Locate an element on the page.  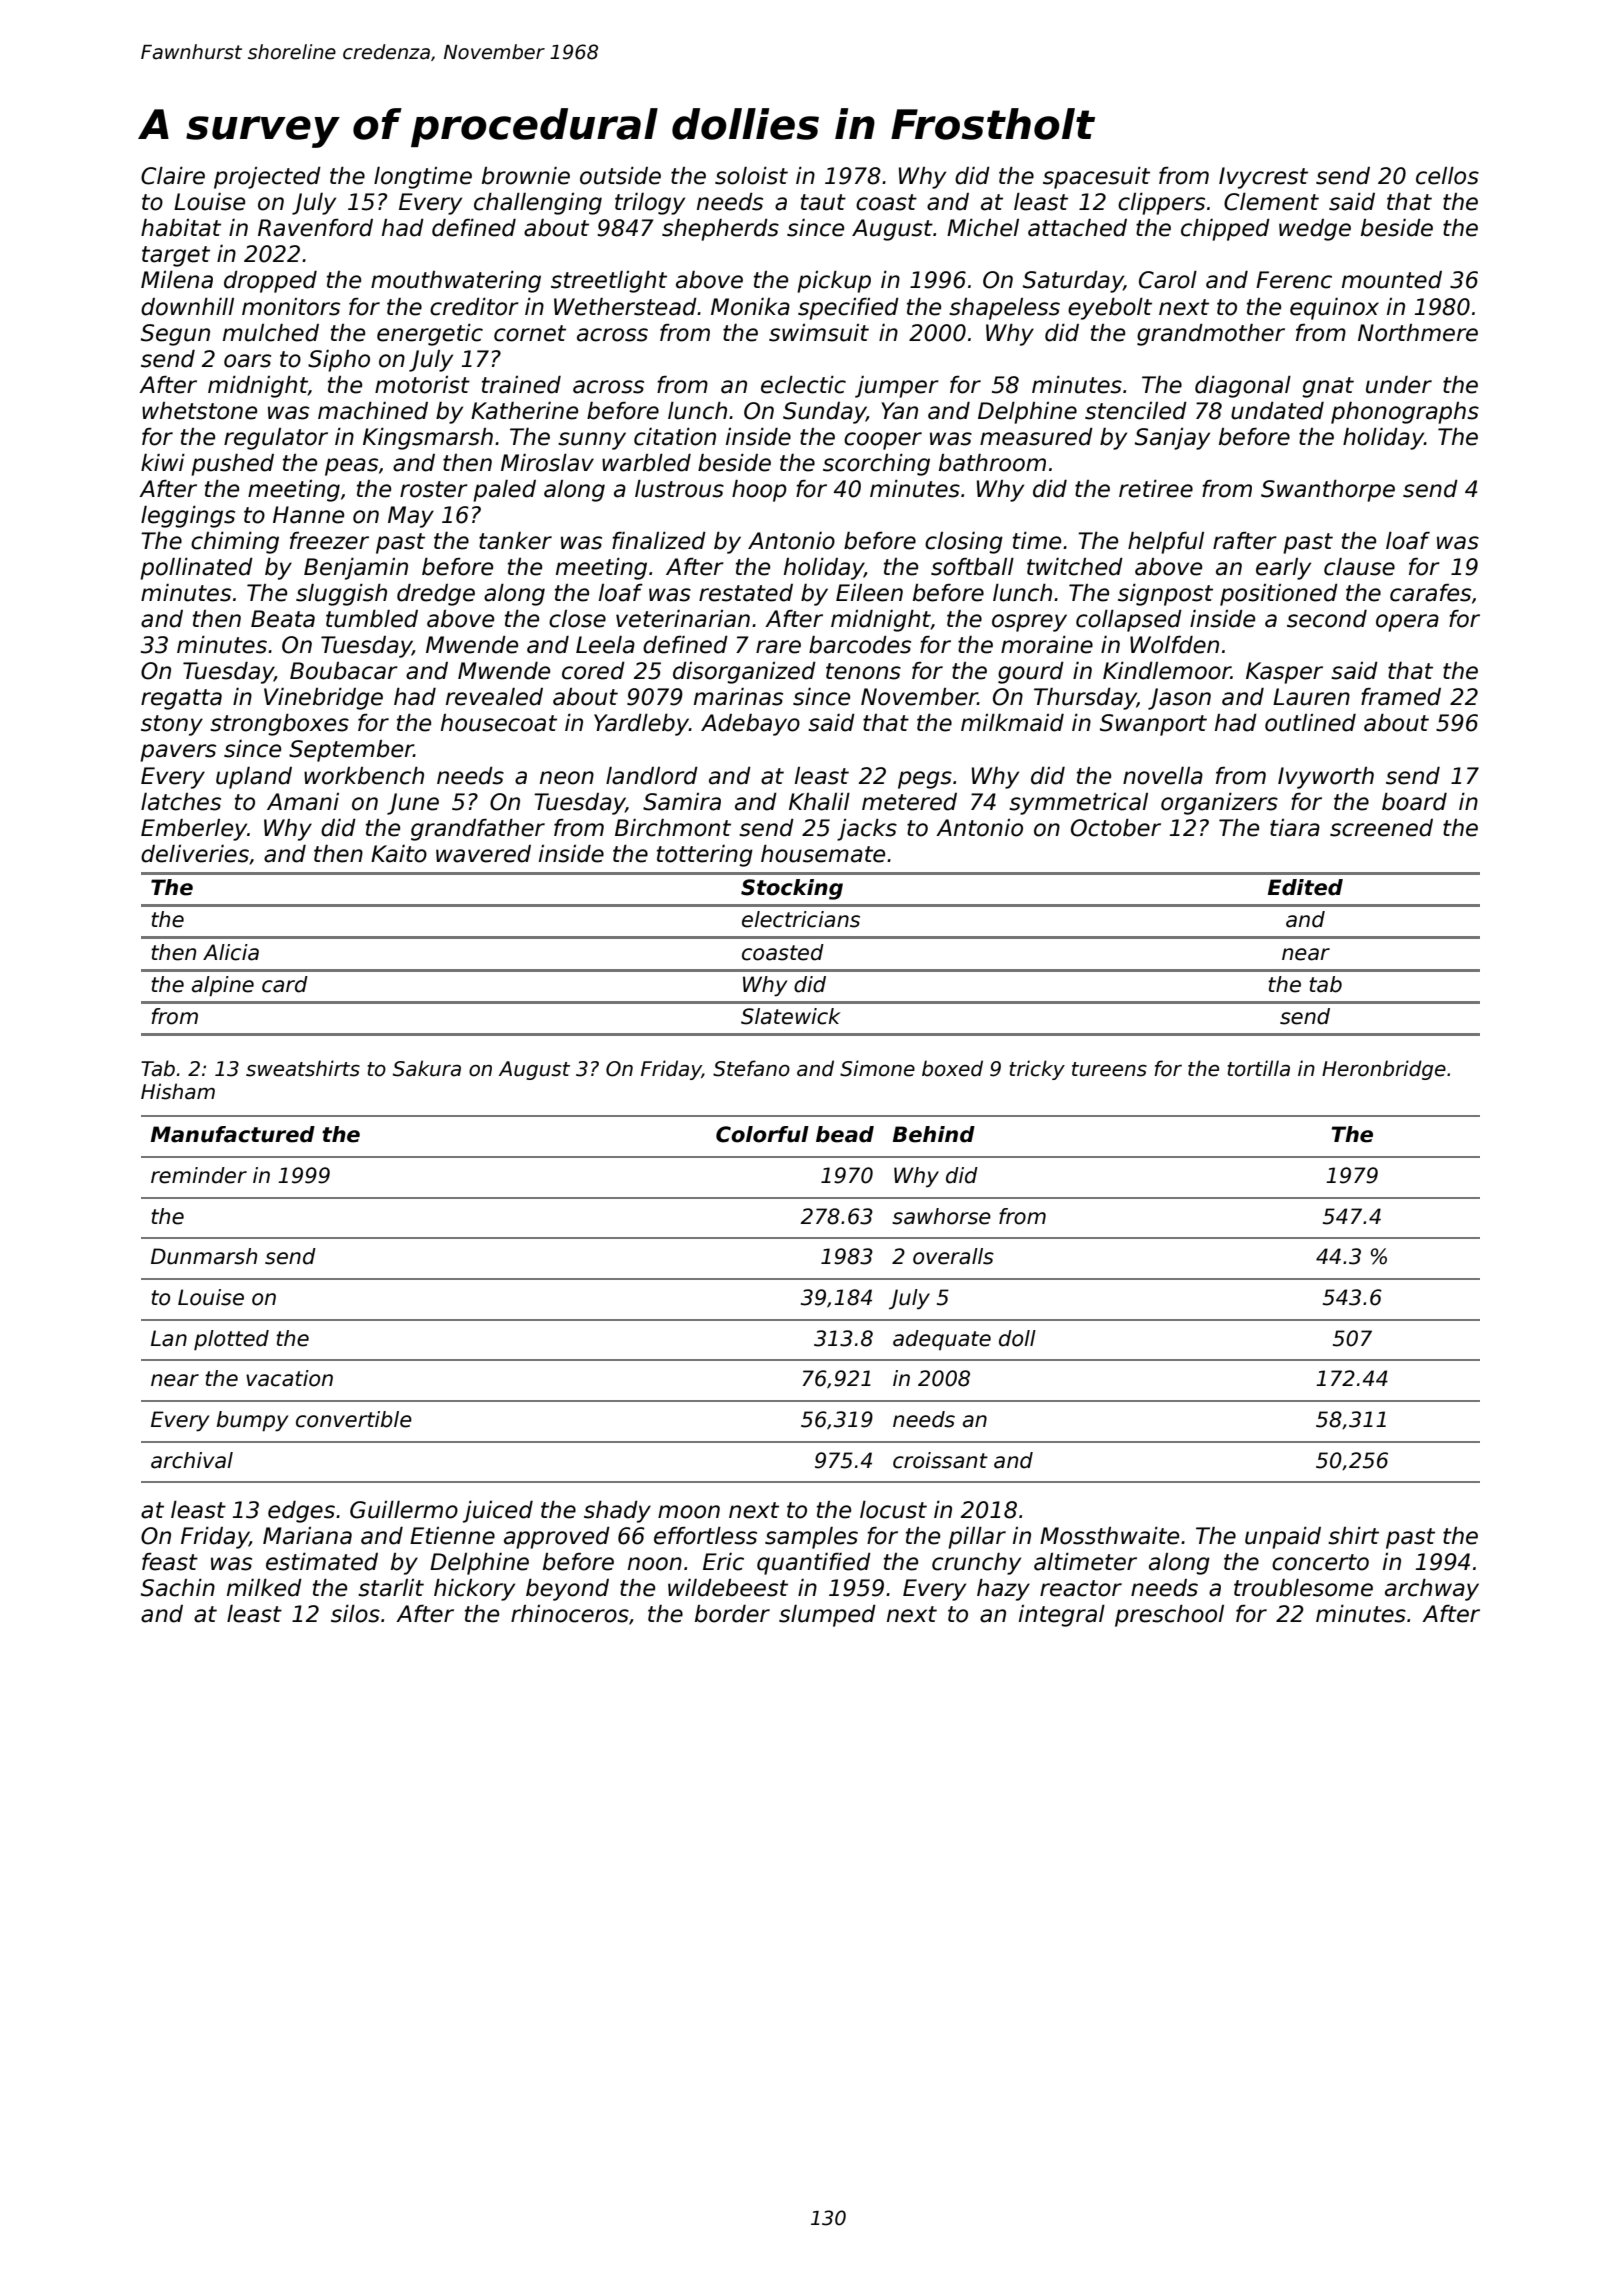
archival is located at coordinates (192, 1460).
